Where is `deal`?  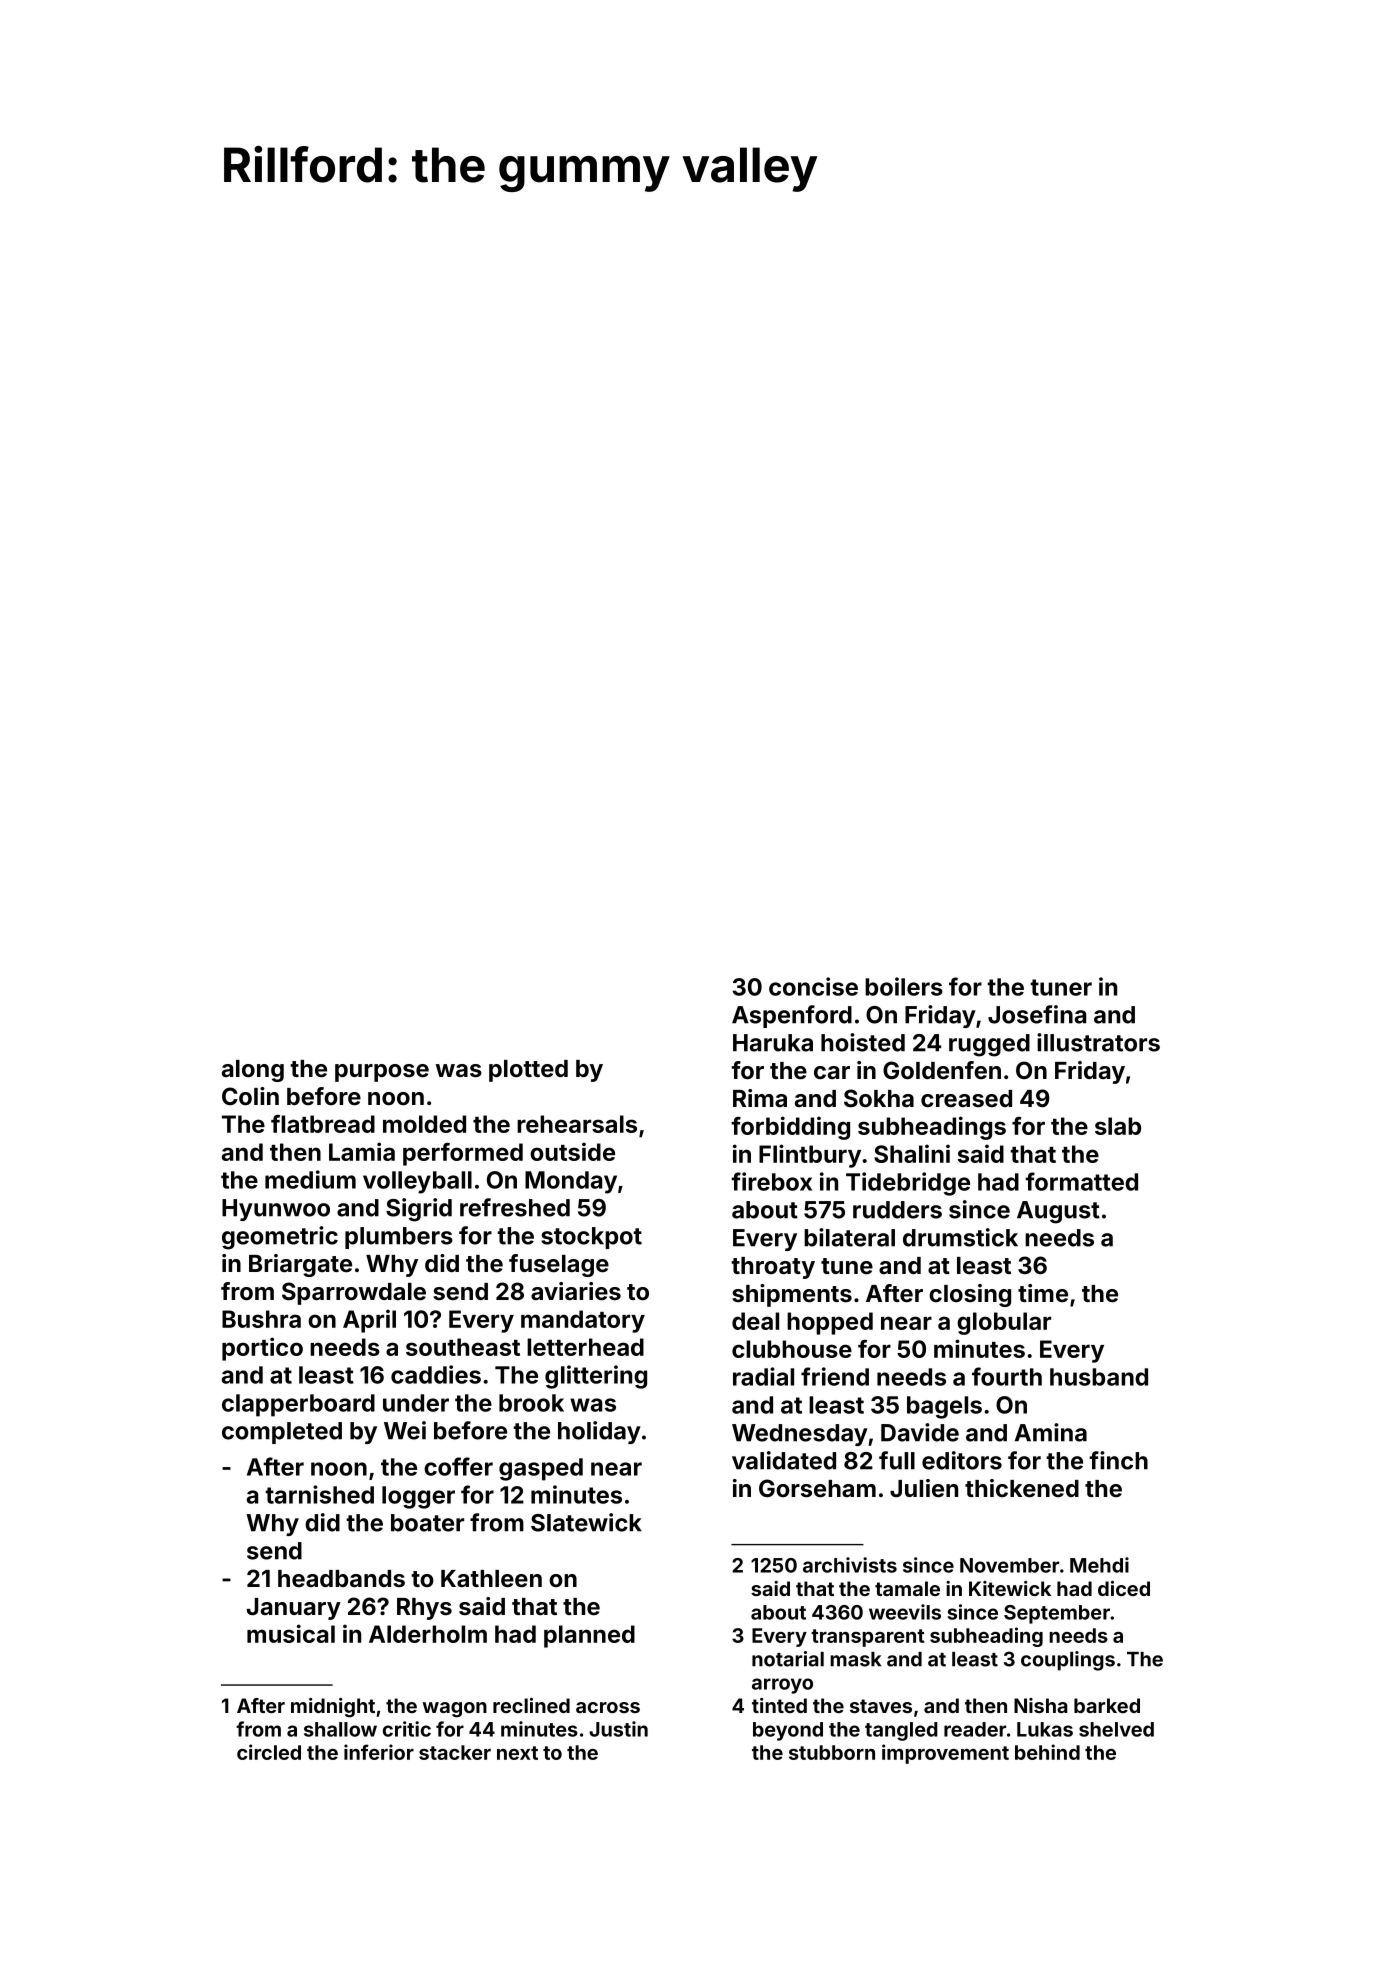 deal is located at coordinates (755, 1321).
